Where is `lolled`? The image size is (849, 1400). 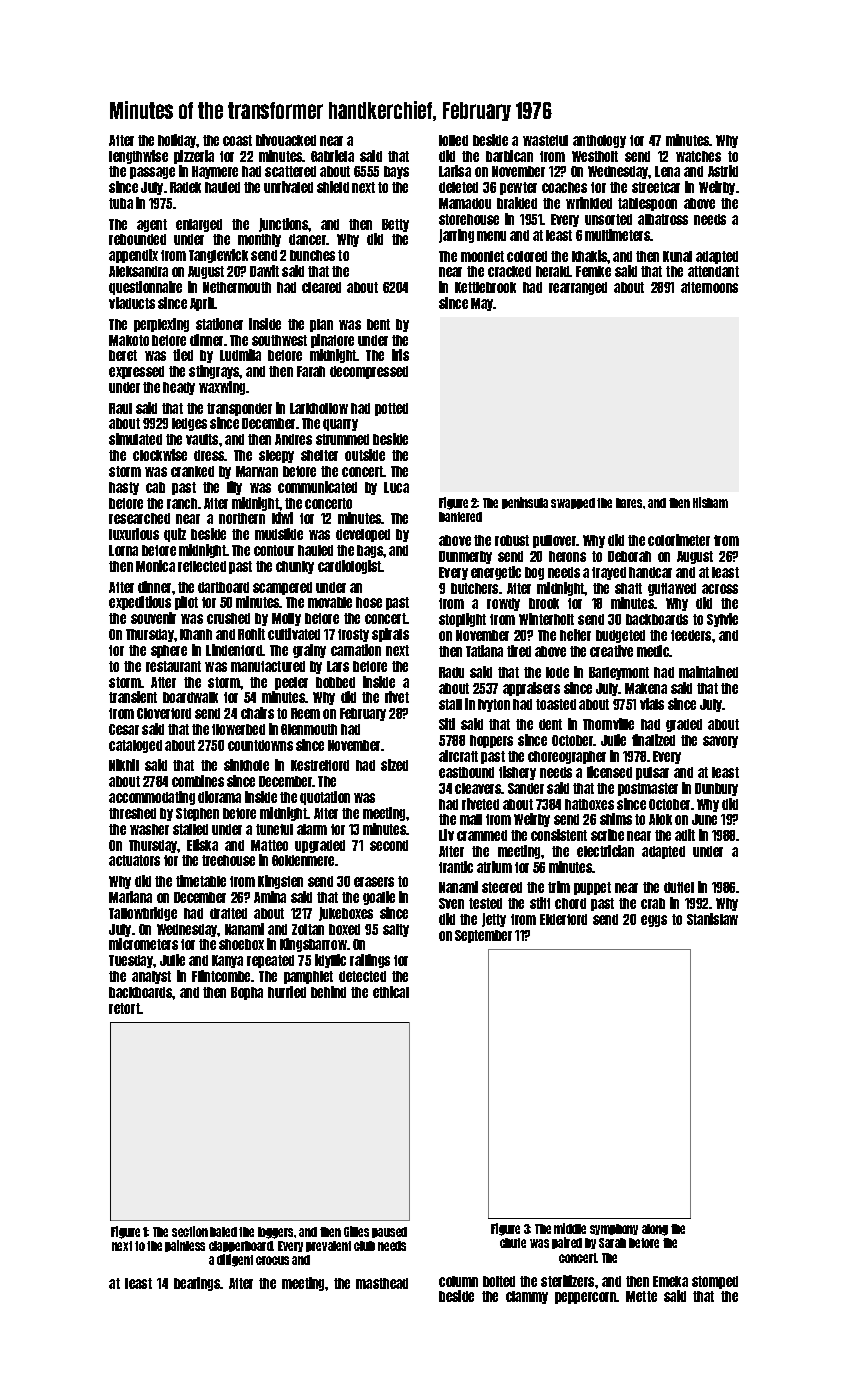
lolled is located at coordinates (453, 140).
